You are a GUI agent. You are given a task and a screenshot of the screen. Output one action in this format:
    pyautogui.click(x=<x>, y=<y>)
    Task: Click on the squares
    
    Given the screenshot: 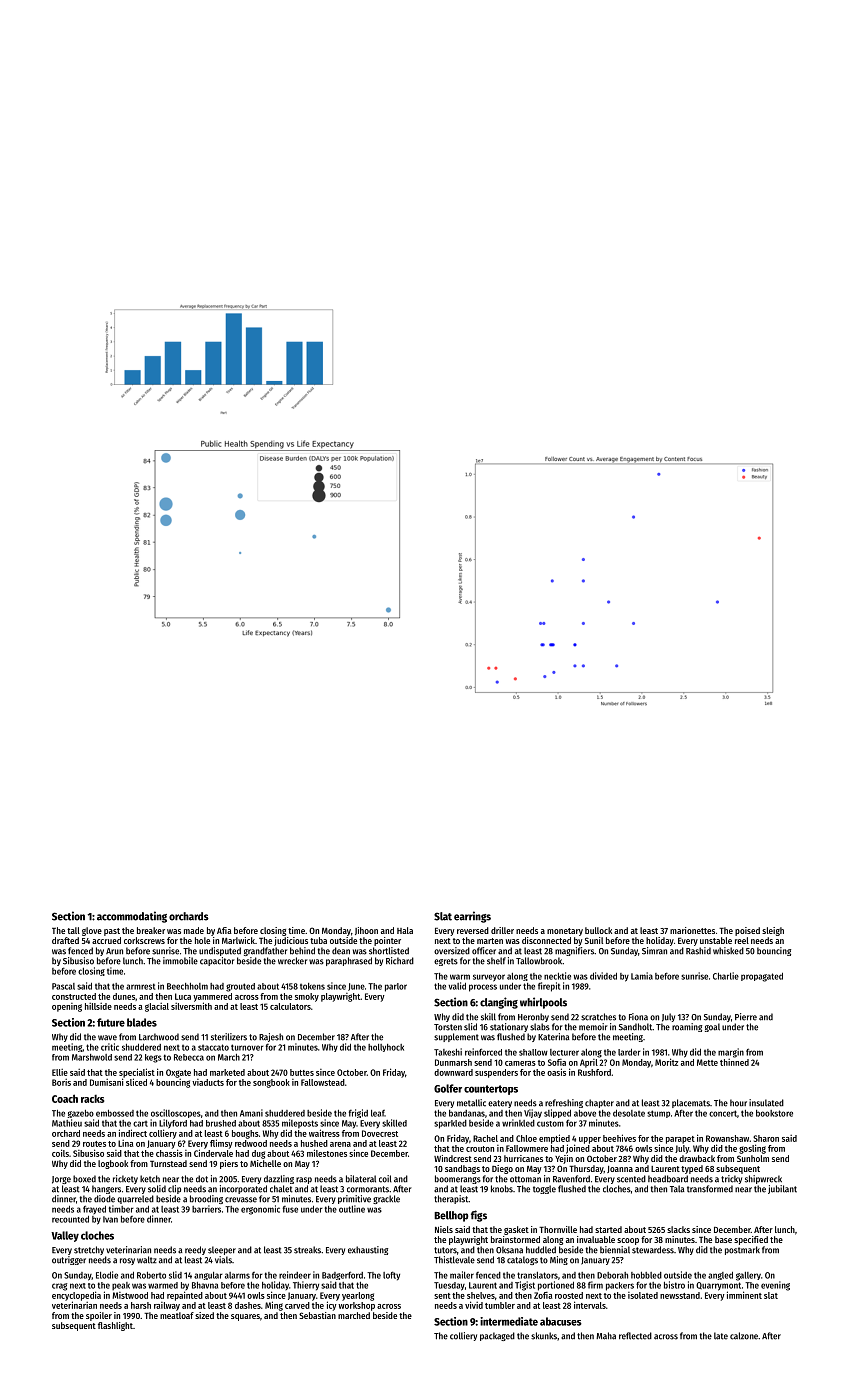 What is the action you would take?
    pyautogui.click(x=245, y=1317)
